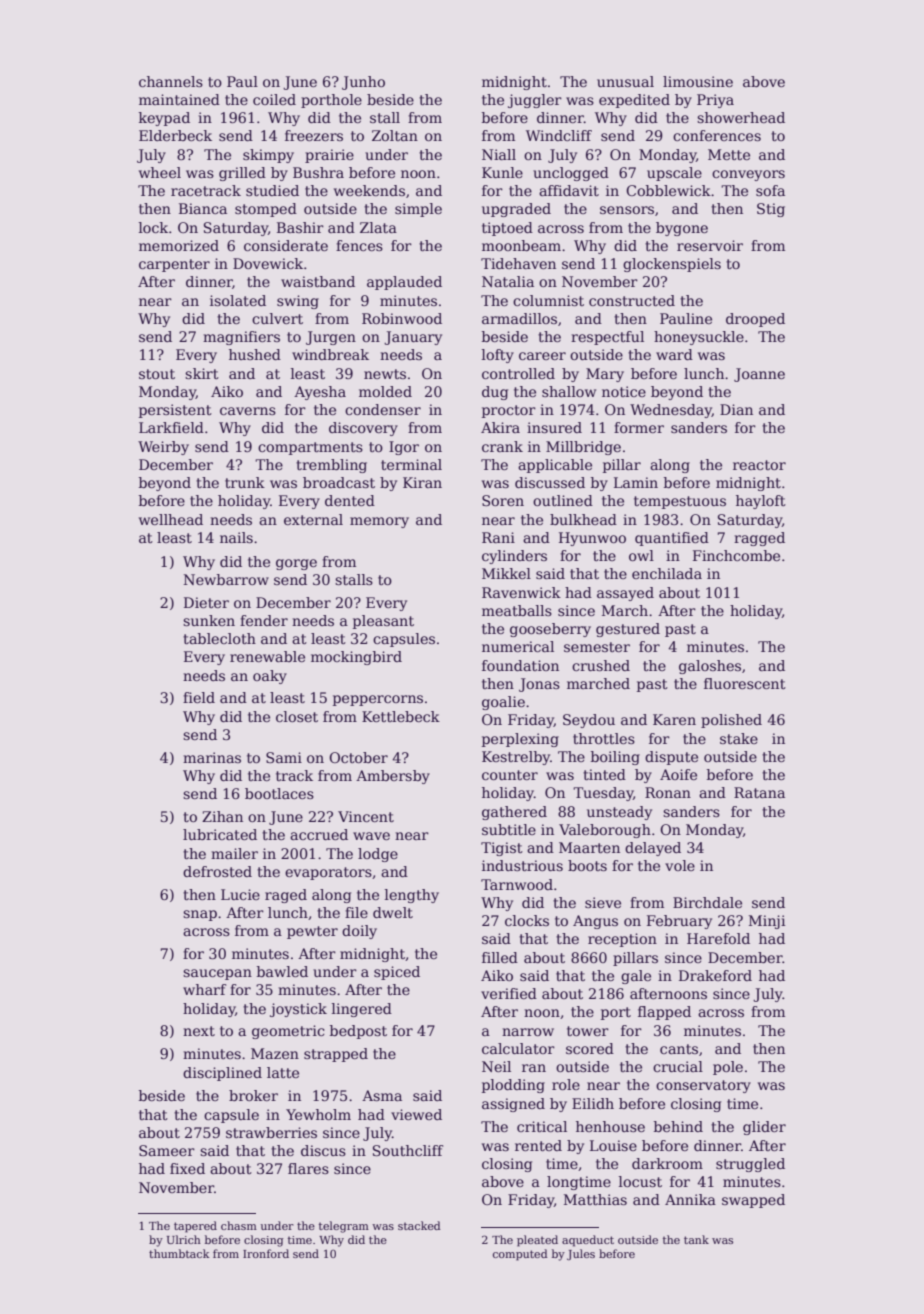 This document has width=924, height=1314. I want to click on showerhead, so click(741, 117).
